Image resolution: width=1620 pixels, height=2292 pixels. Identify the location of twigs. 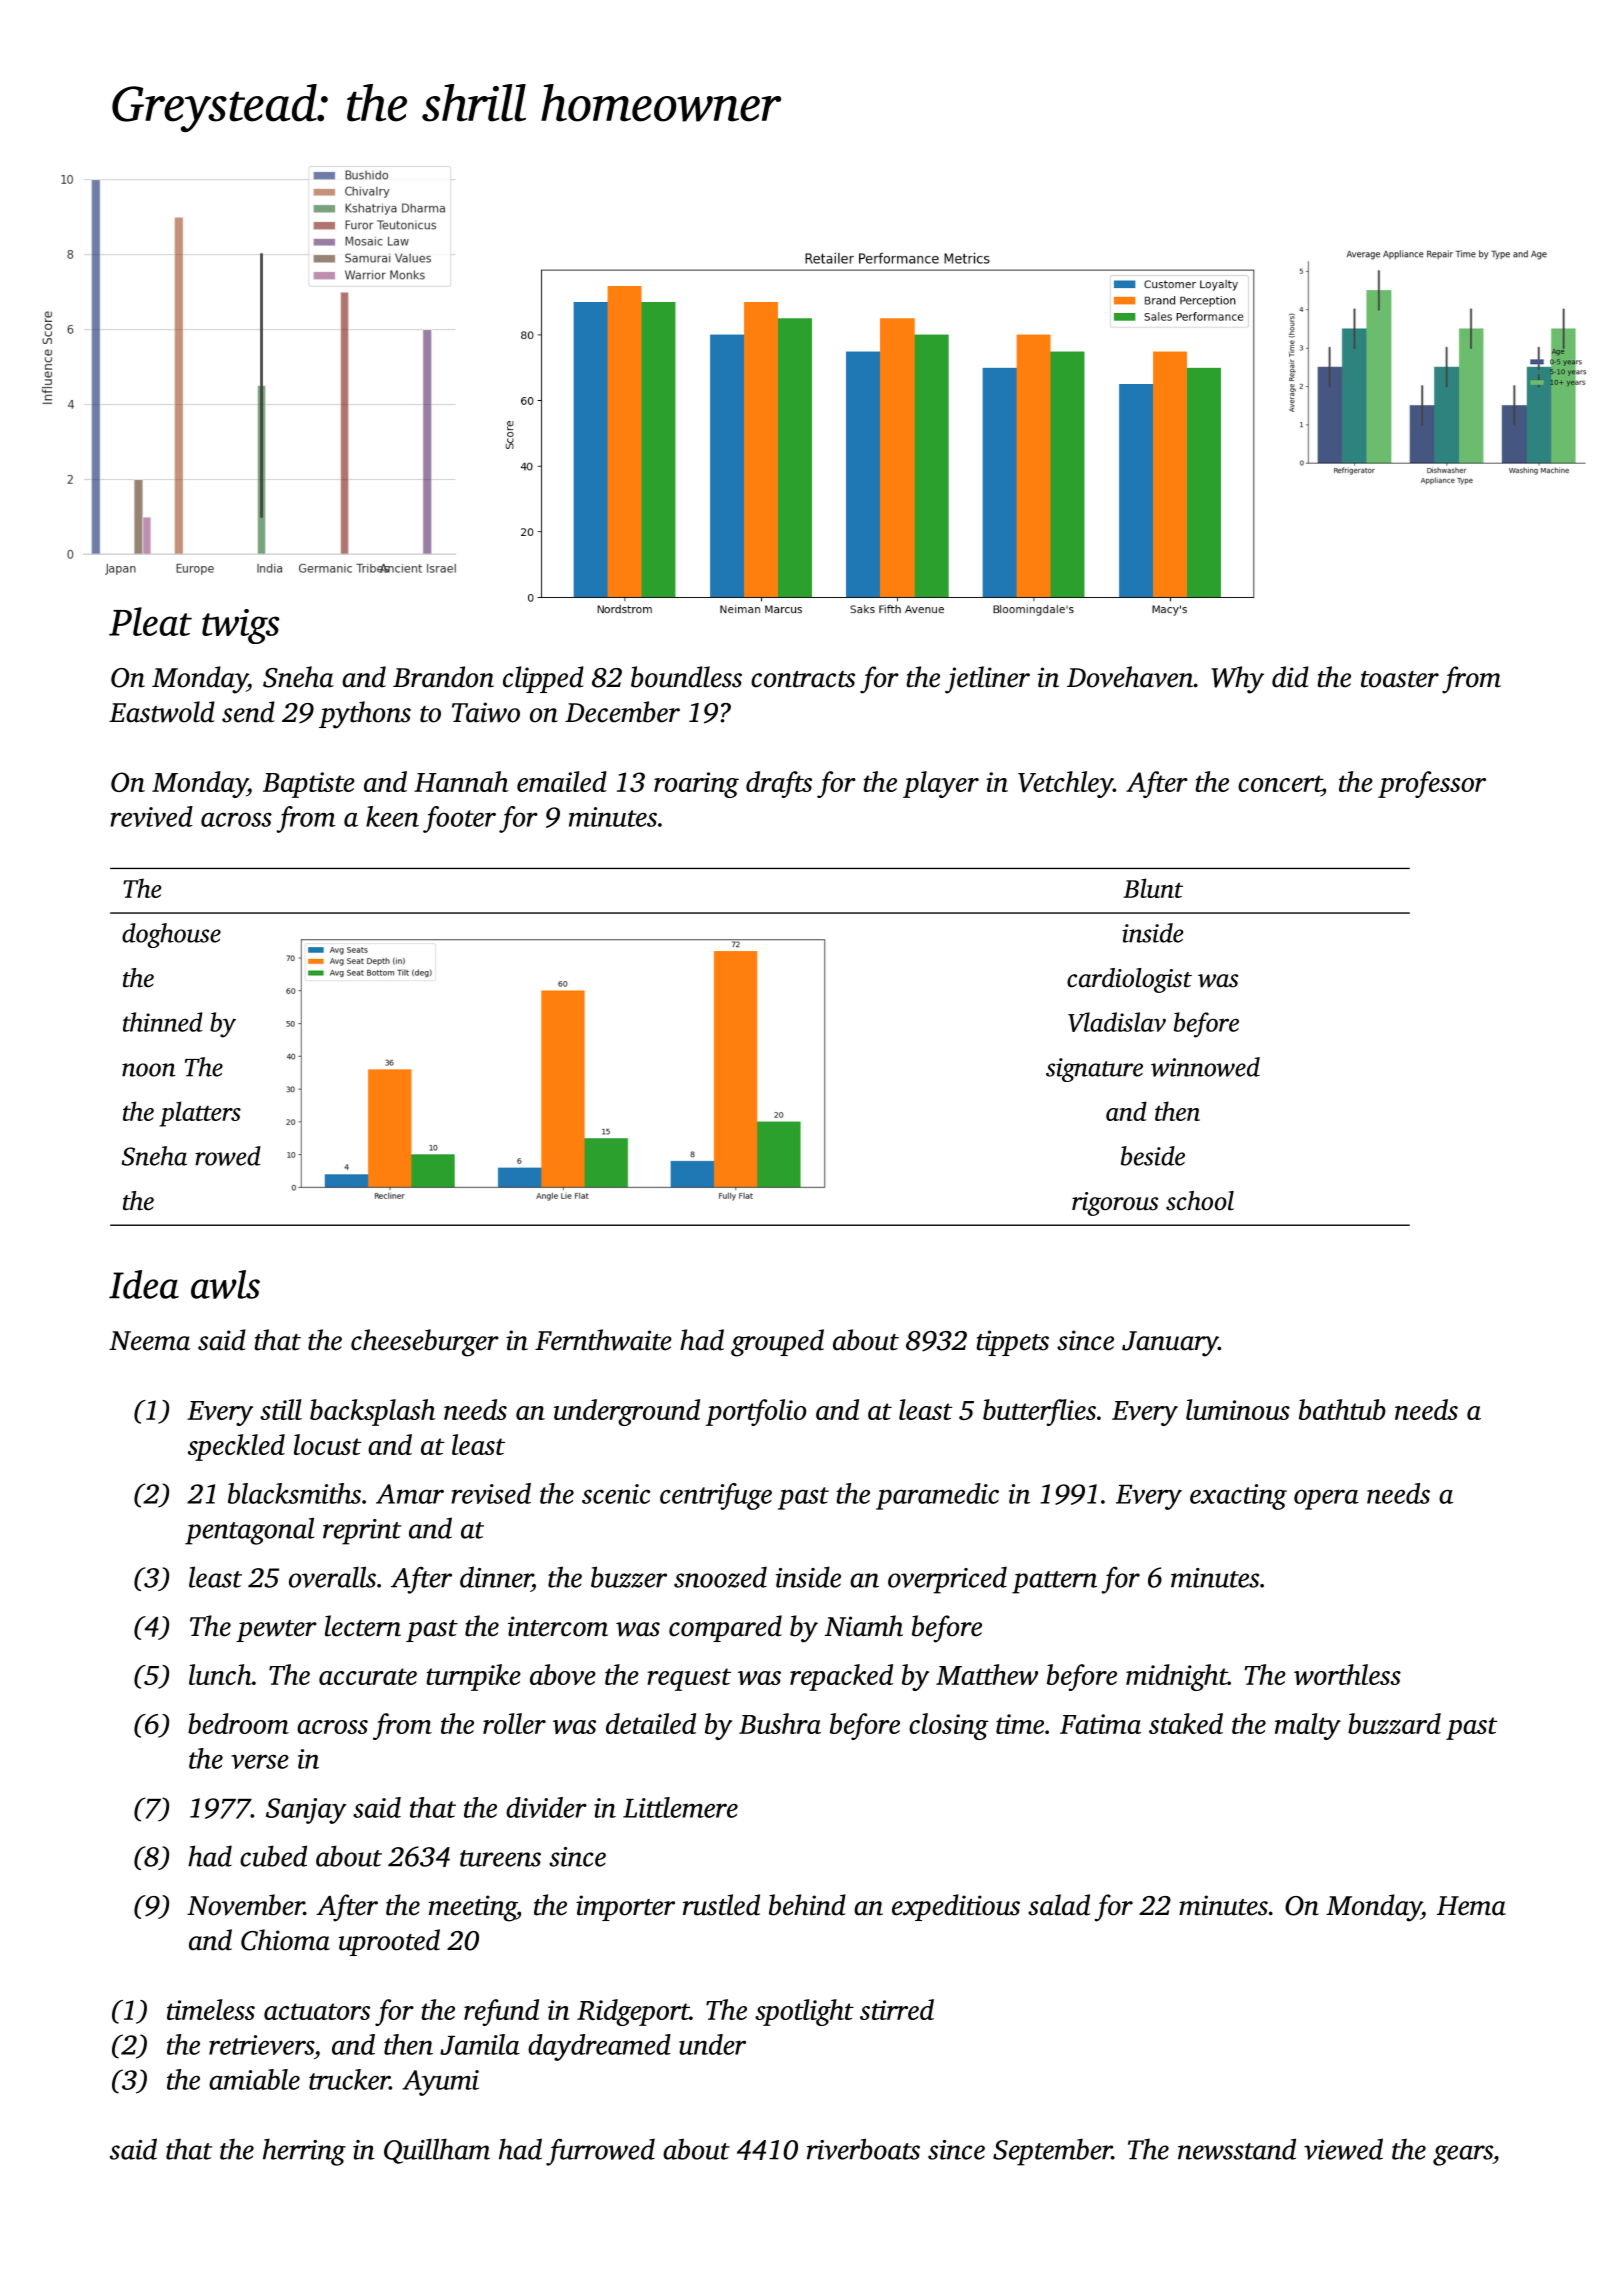
(240, 626).
